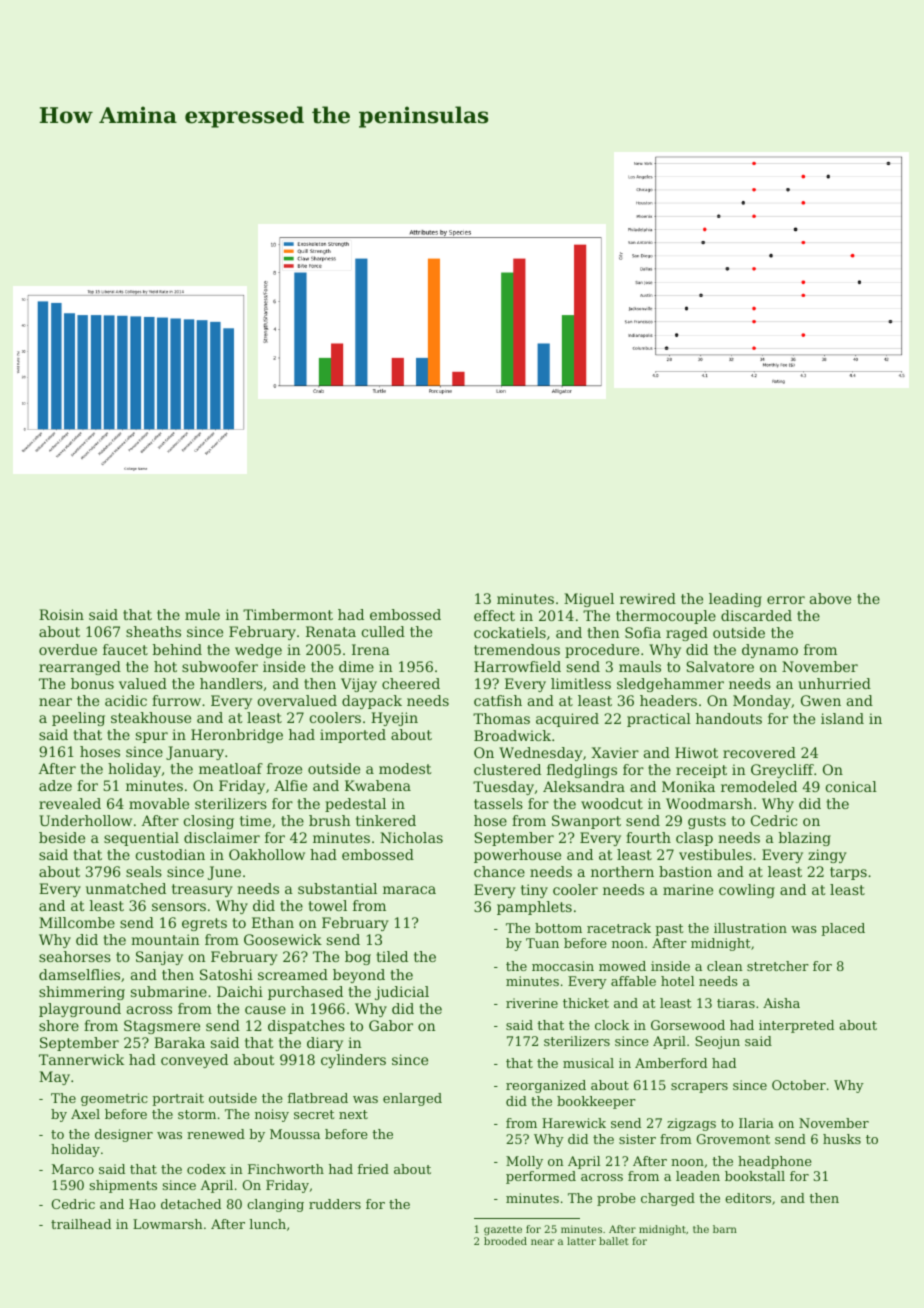 This image has height=1308, width=924. Describe the element at coordinates (62, 837) in the image. I see `beside` at that location.
